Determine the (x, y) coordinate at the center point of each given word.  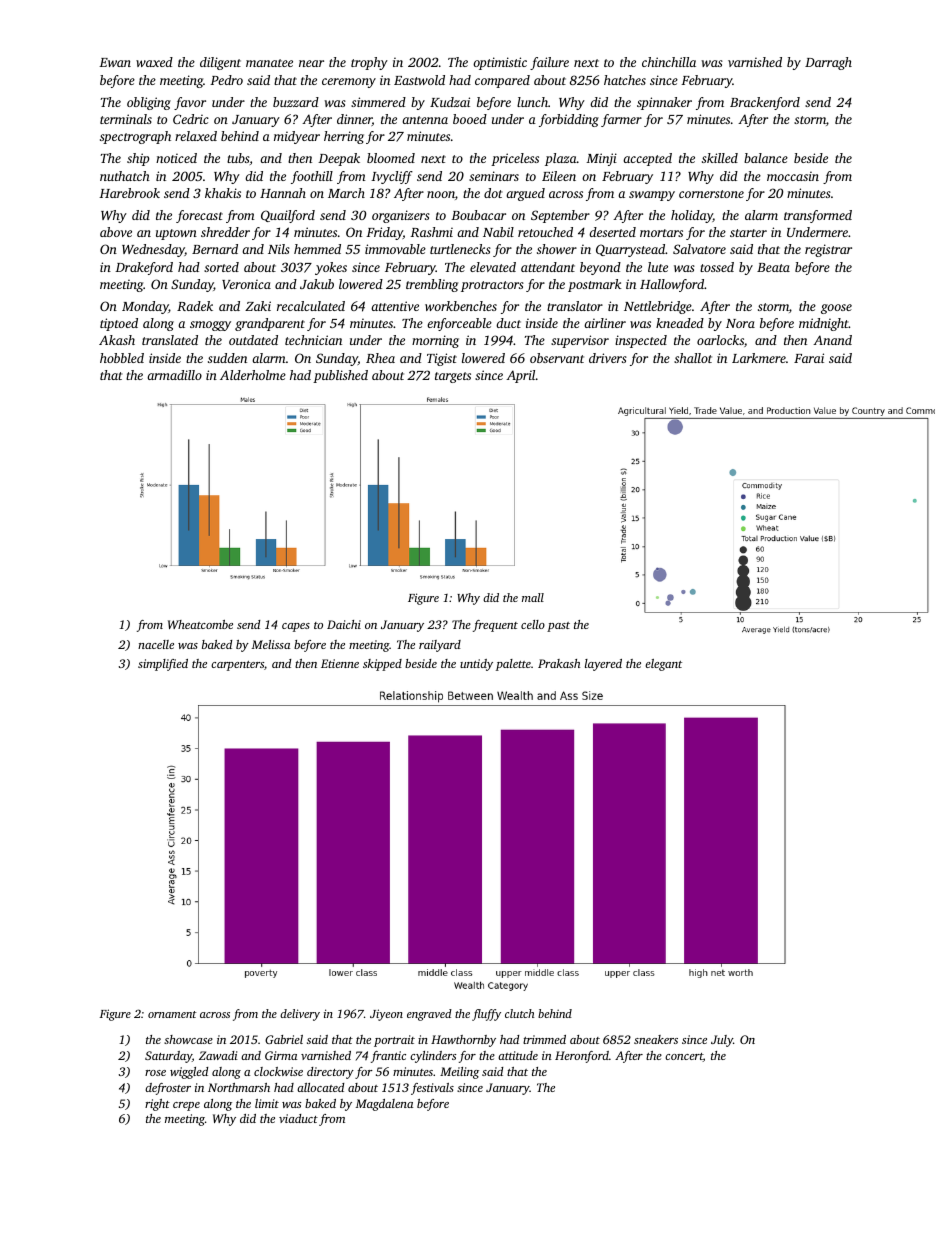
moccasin (793, 176)
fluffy (486, 1015)
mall (533, 597)
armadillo (174, 375)
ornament (172, 1014)
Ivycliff (392, 177)
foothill (312, 177)
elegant (663, 665)
